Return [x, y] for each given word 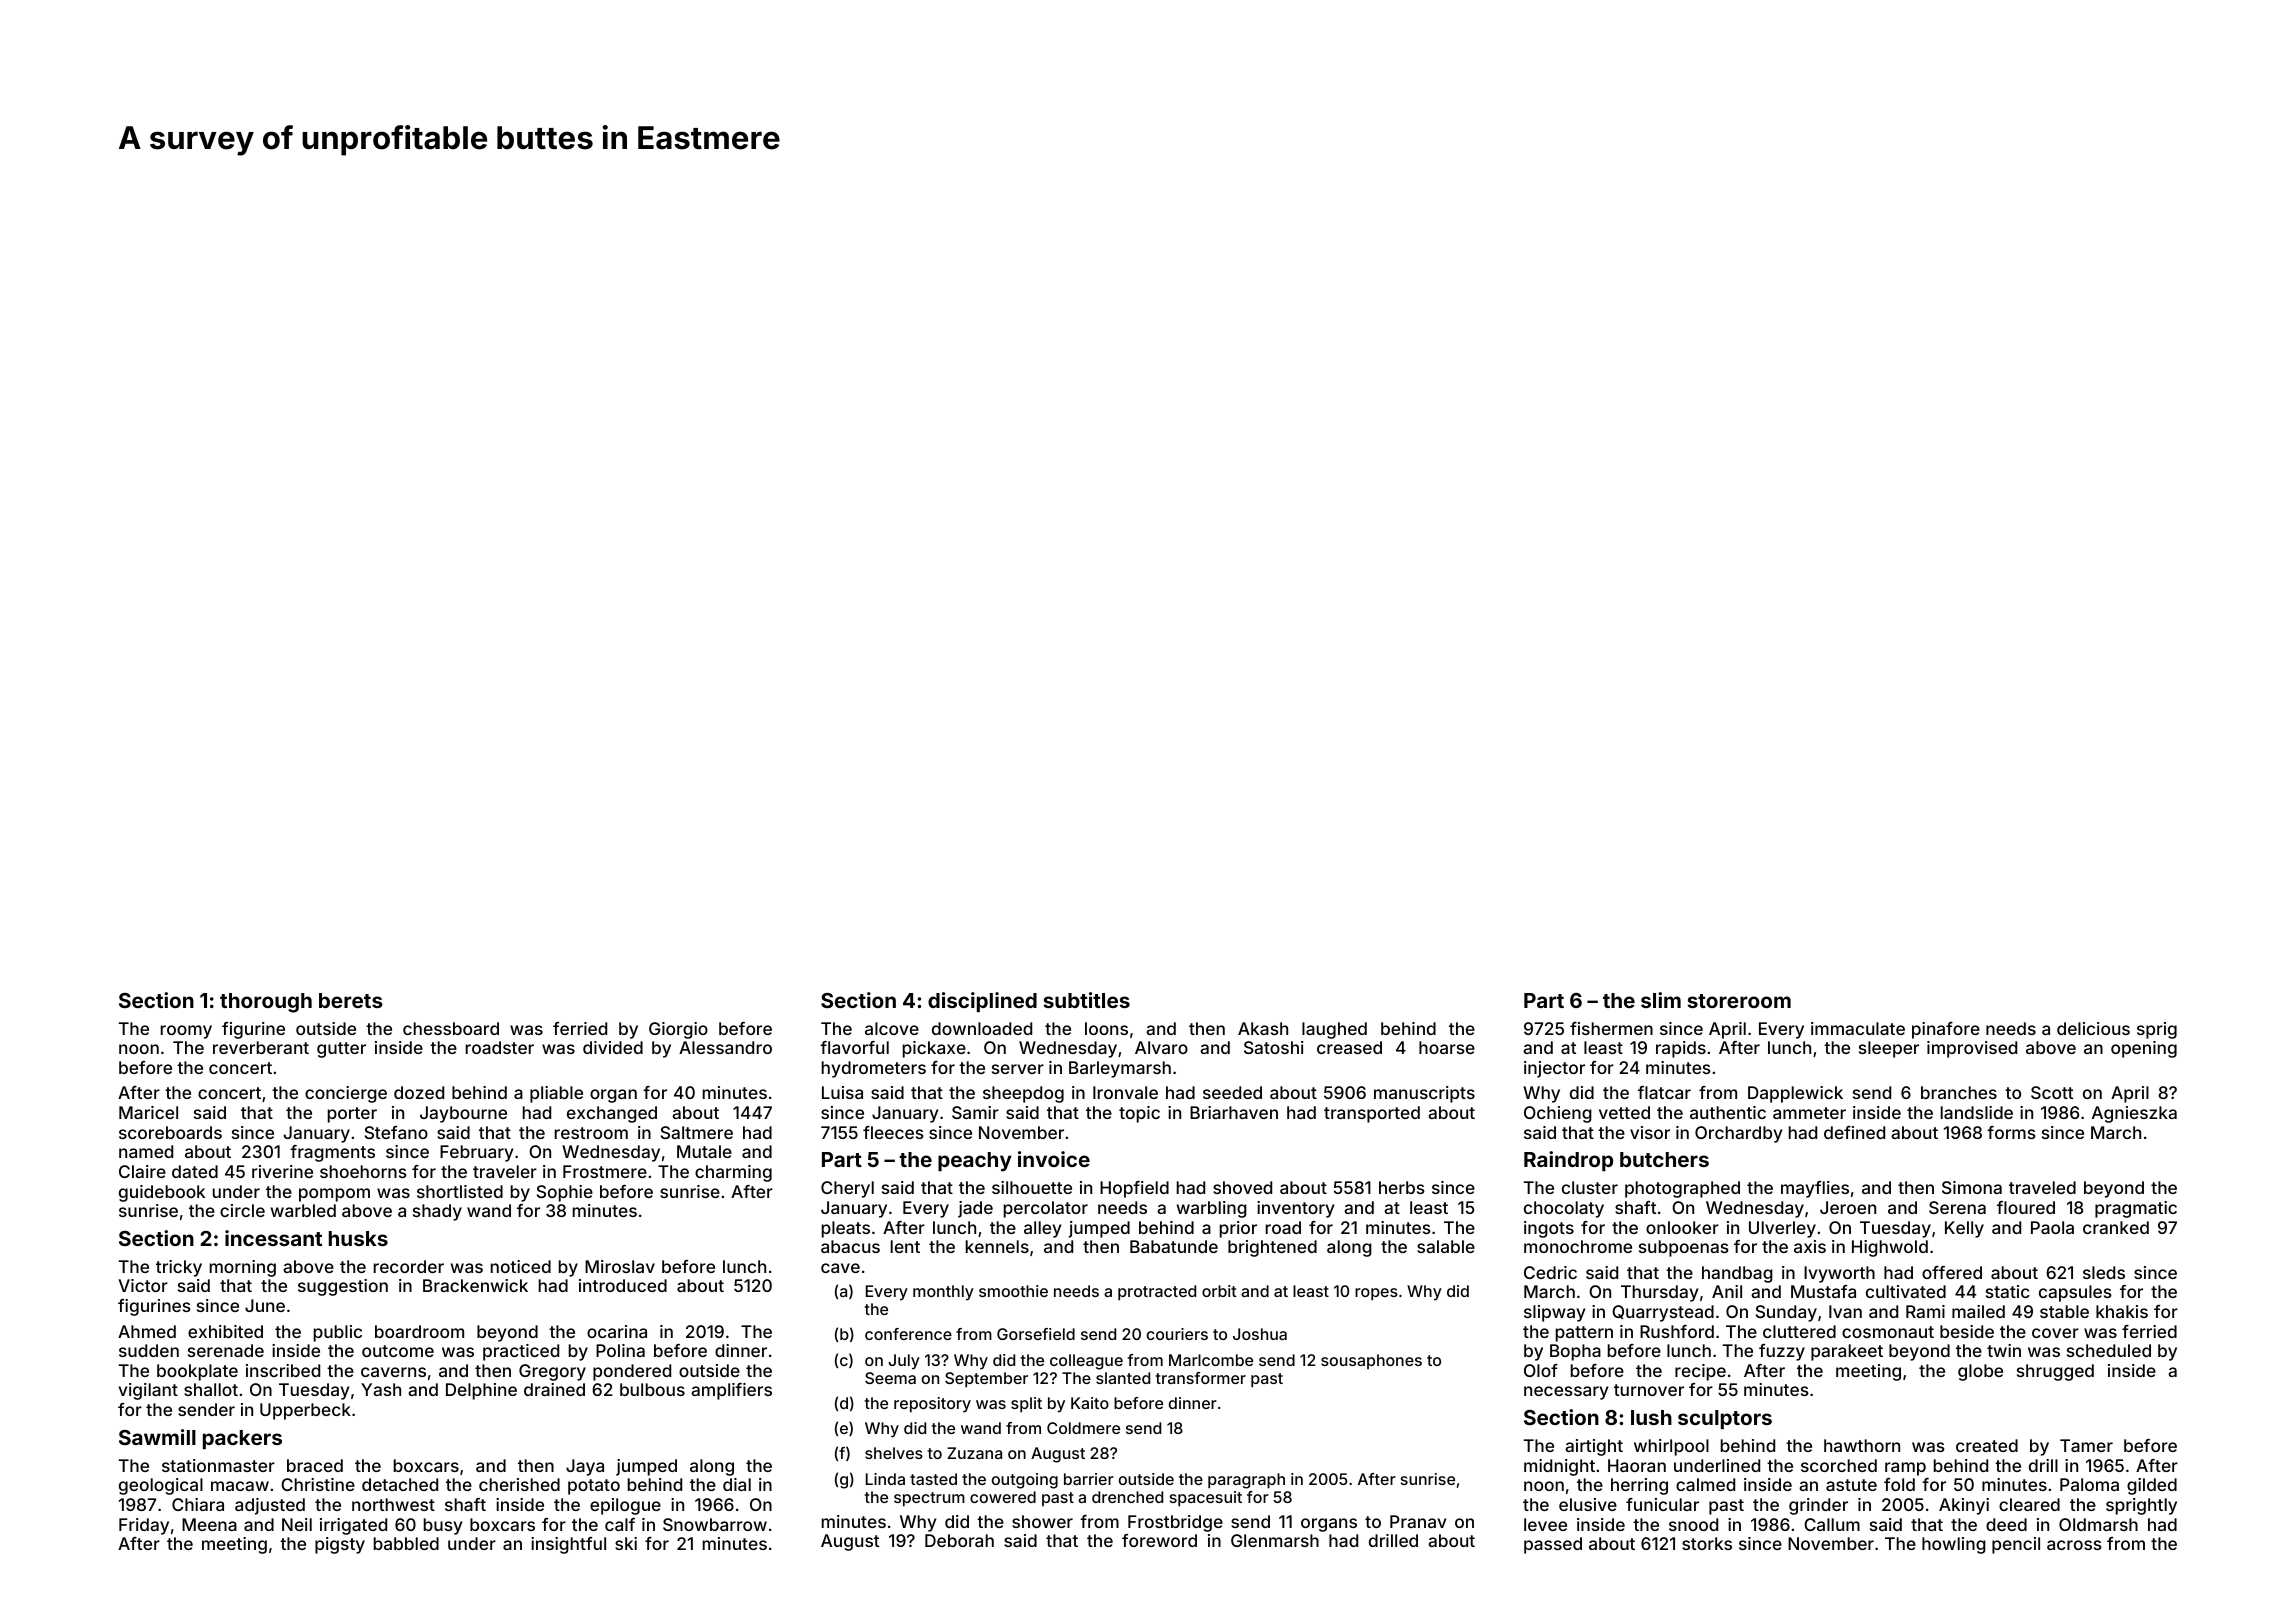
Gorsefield [1036, 1334]
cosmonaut [1888, 1332]
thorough [266, 1003]
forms [2011, 1132]
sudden [149, 1350]
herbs [1402, 1187]
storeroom [1739, 1001]
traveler [505, 1171]
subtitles [1086, 1000]
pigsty [340, 1545]
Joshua [1260, 1334]
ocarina [617, 1331]
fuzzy [1782, 1352]
